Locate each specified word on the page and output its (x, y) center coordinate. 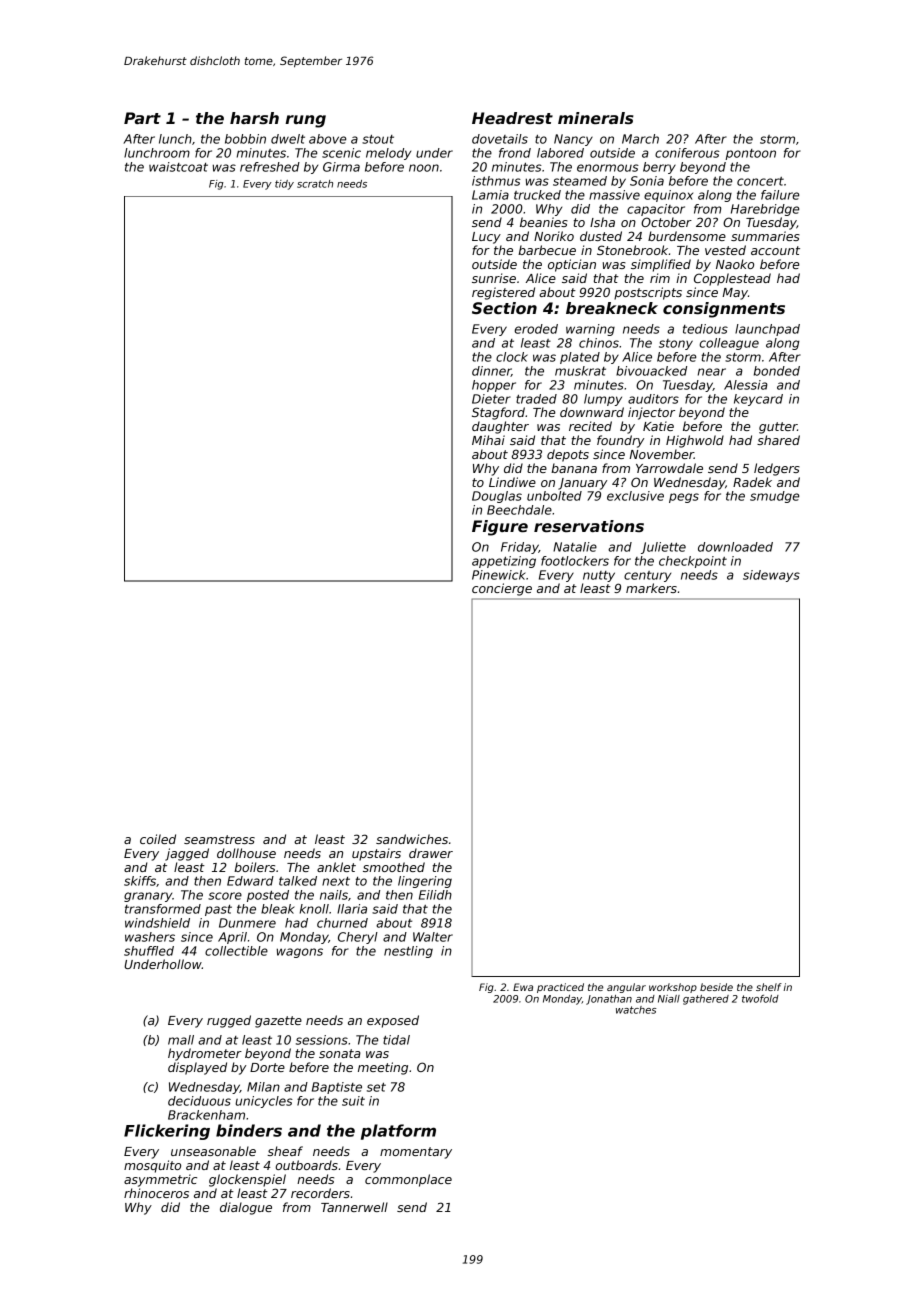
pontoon (750, 154)
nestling (408, 952)
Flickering (167, 1132)
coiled (158, 839)
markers (651, 588)
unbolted (554, 496)
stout (378, 139)
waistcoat (178, 167)
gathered (706, 1000)
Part (142, 118)
